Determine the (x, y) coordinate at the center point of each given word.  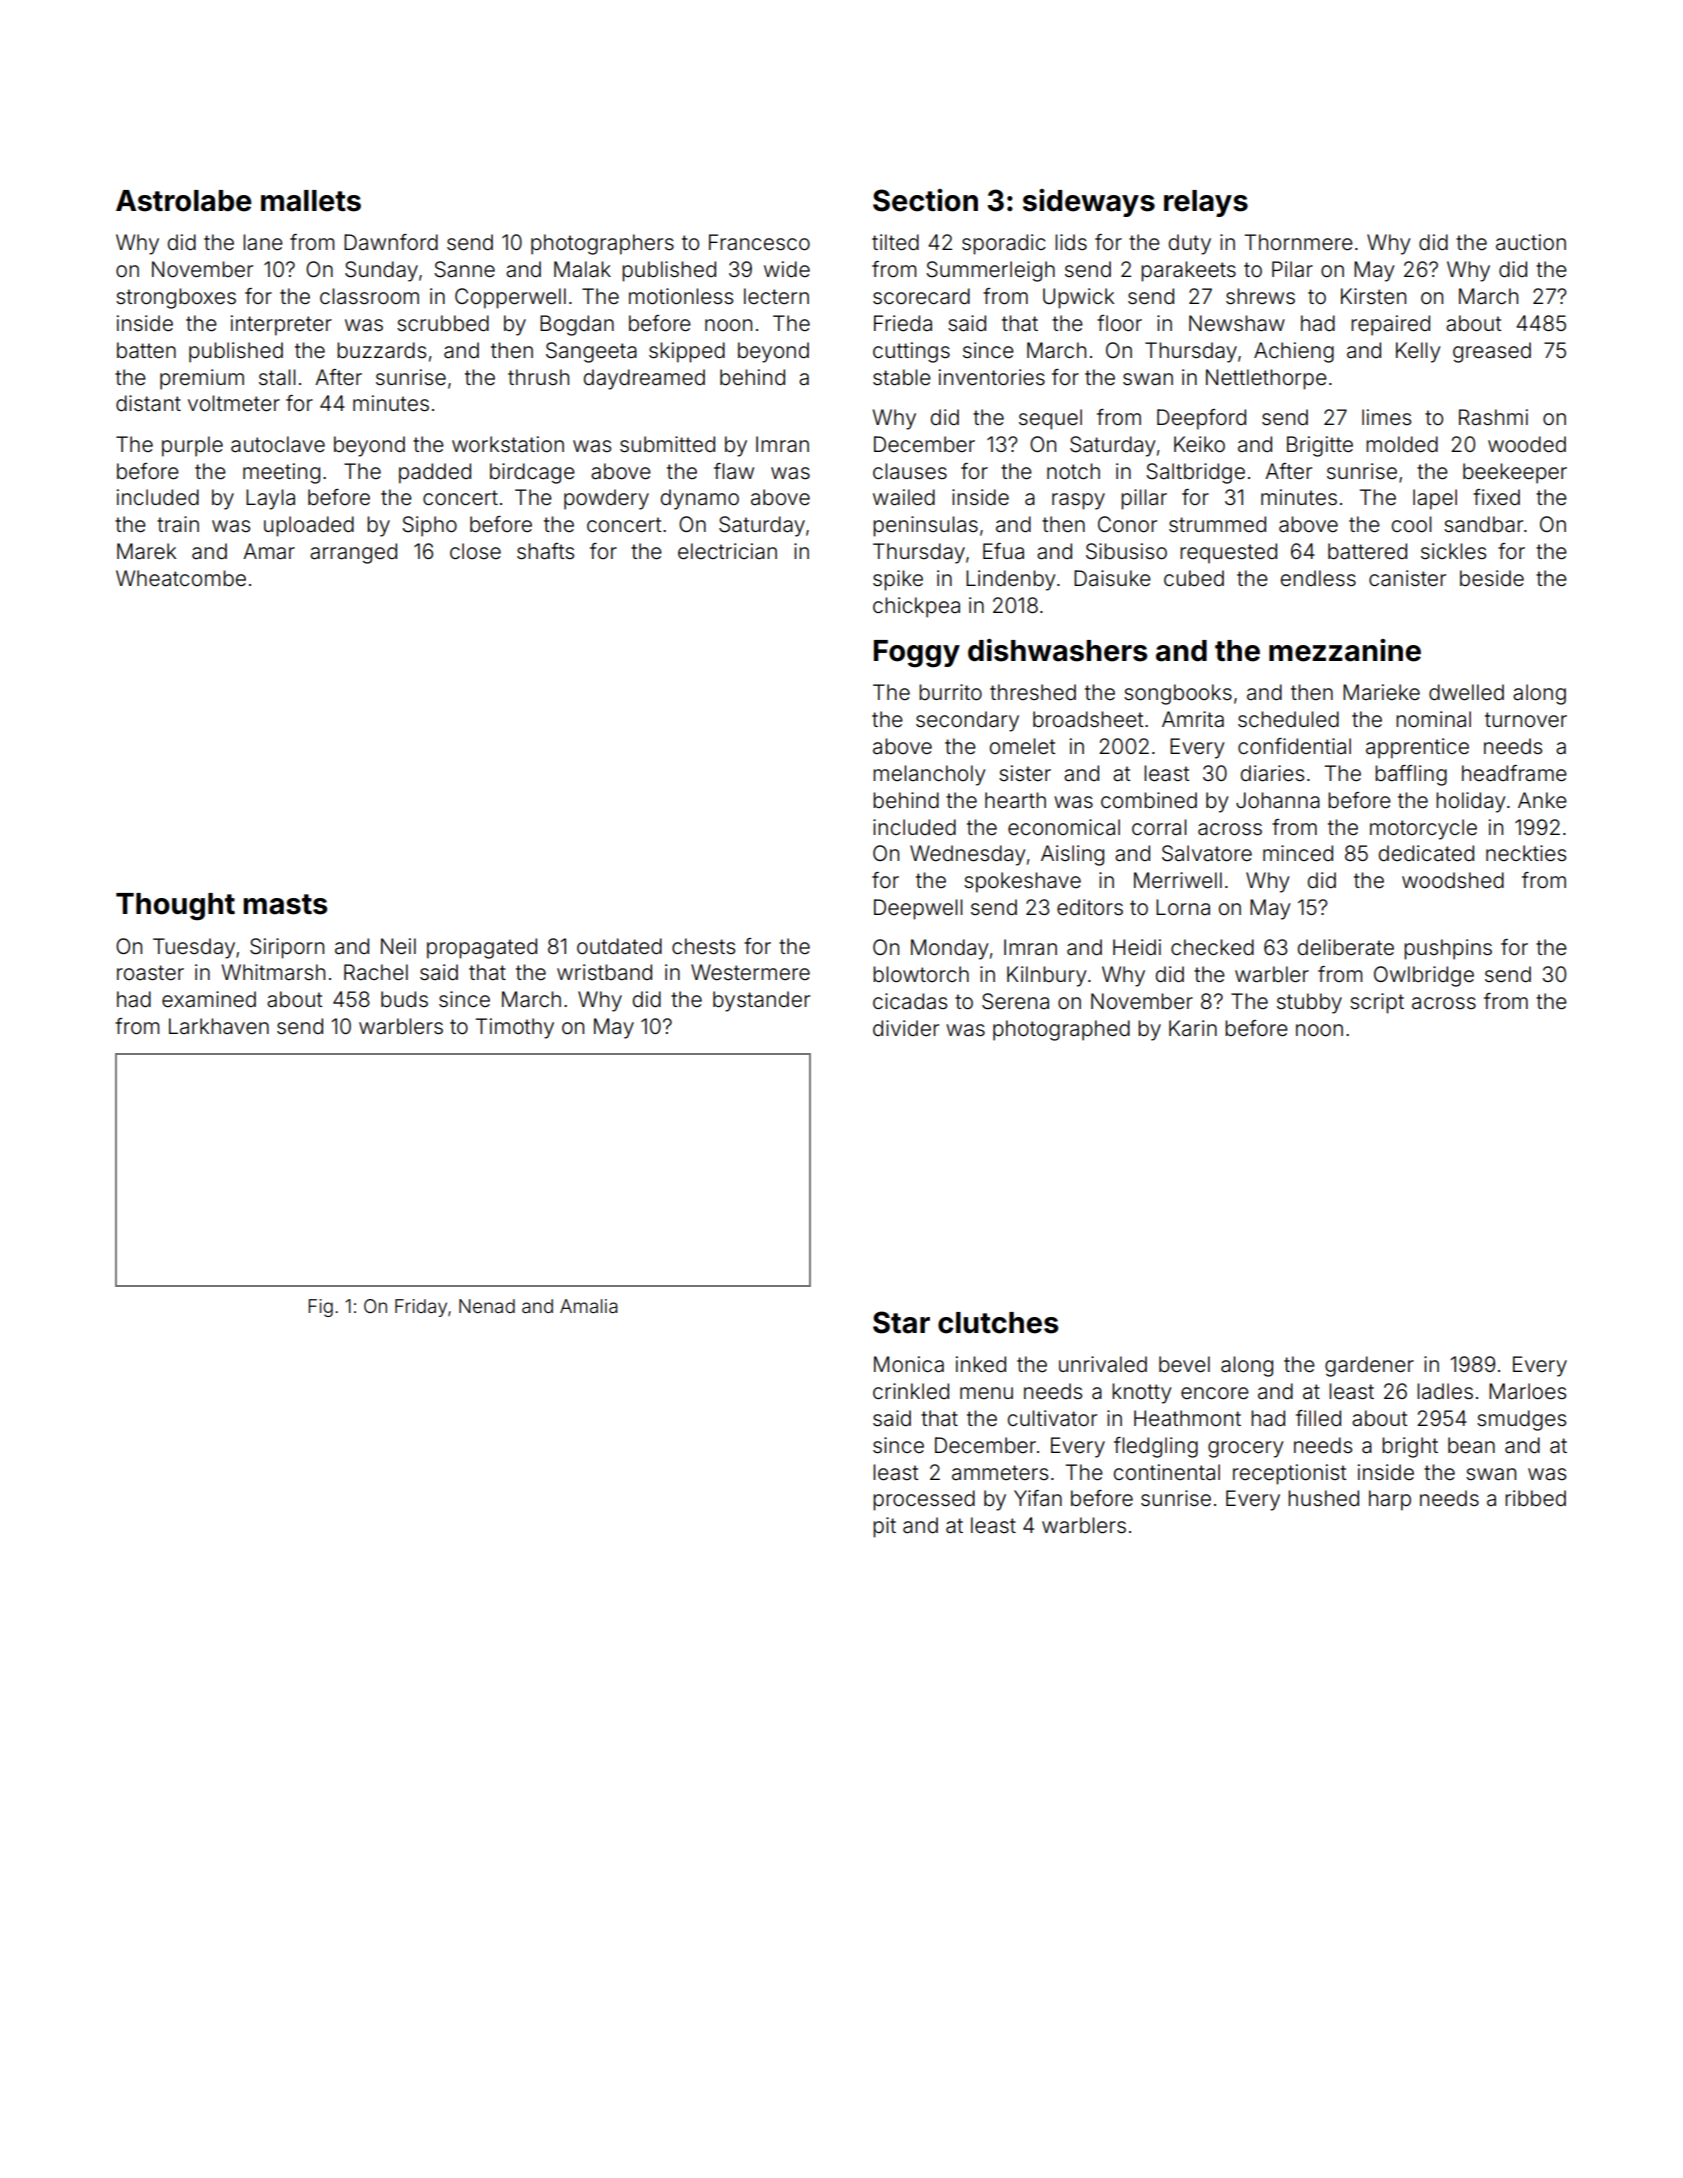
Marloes (1527, 1391)
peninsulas (925, 526)
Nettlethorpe (1266, 379)
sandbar (1483, 524)
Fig (320, 1308)
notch (1073, 471)
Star (901, 1322)
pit (884, 1527)
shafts (545, 551)
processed (924, 1500)
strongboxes (176, 298)
